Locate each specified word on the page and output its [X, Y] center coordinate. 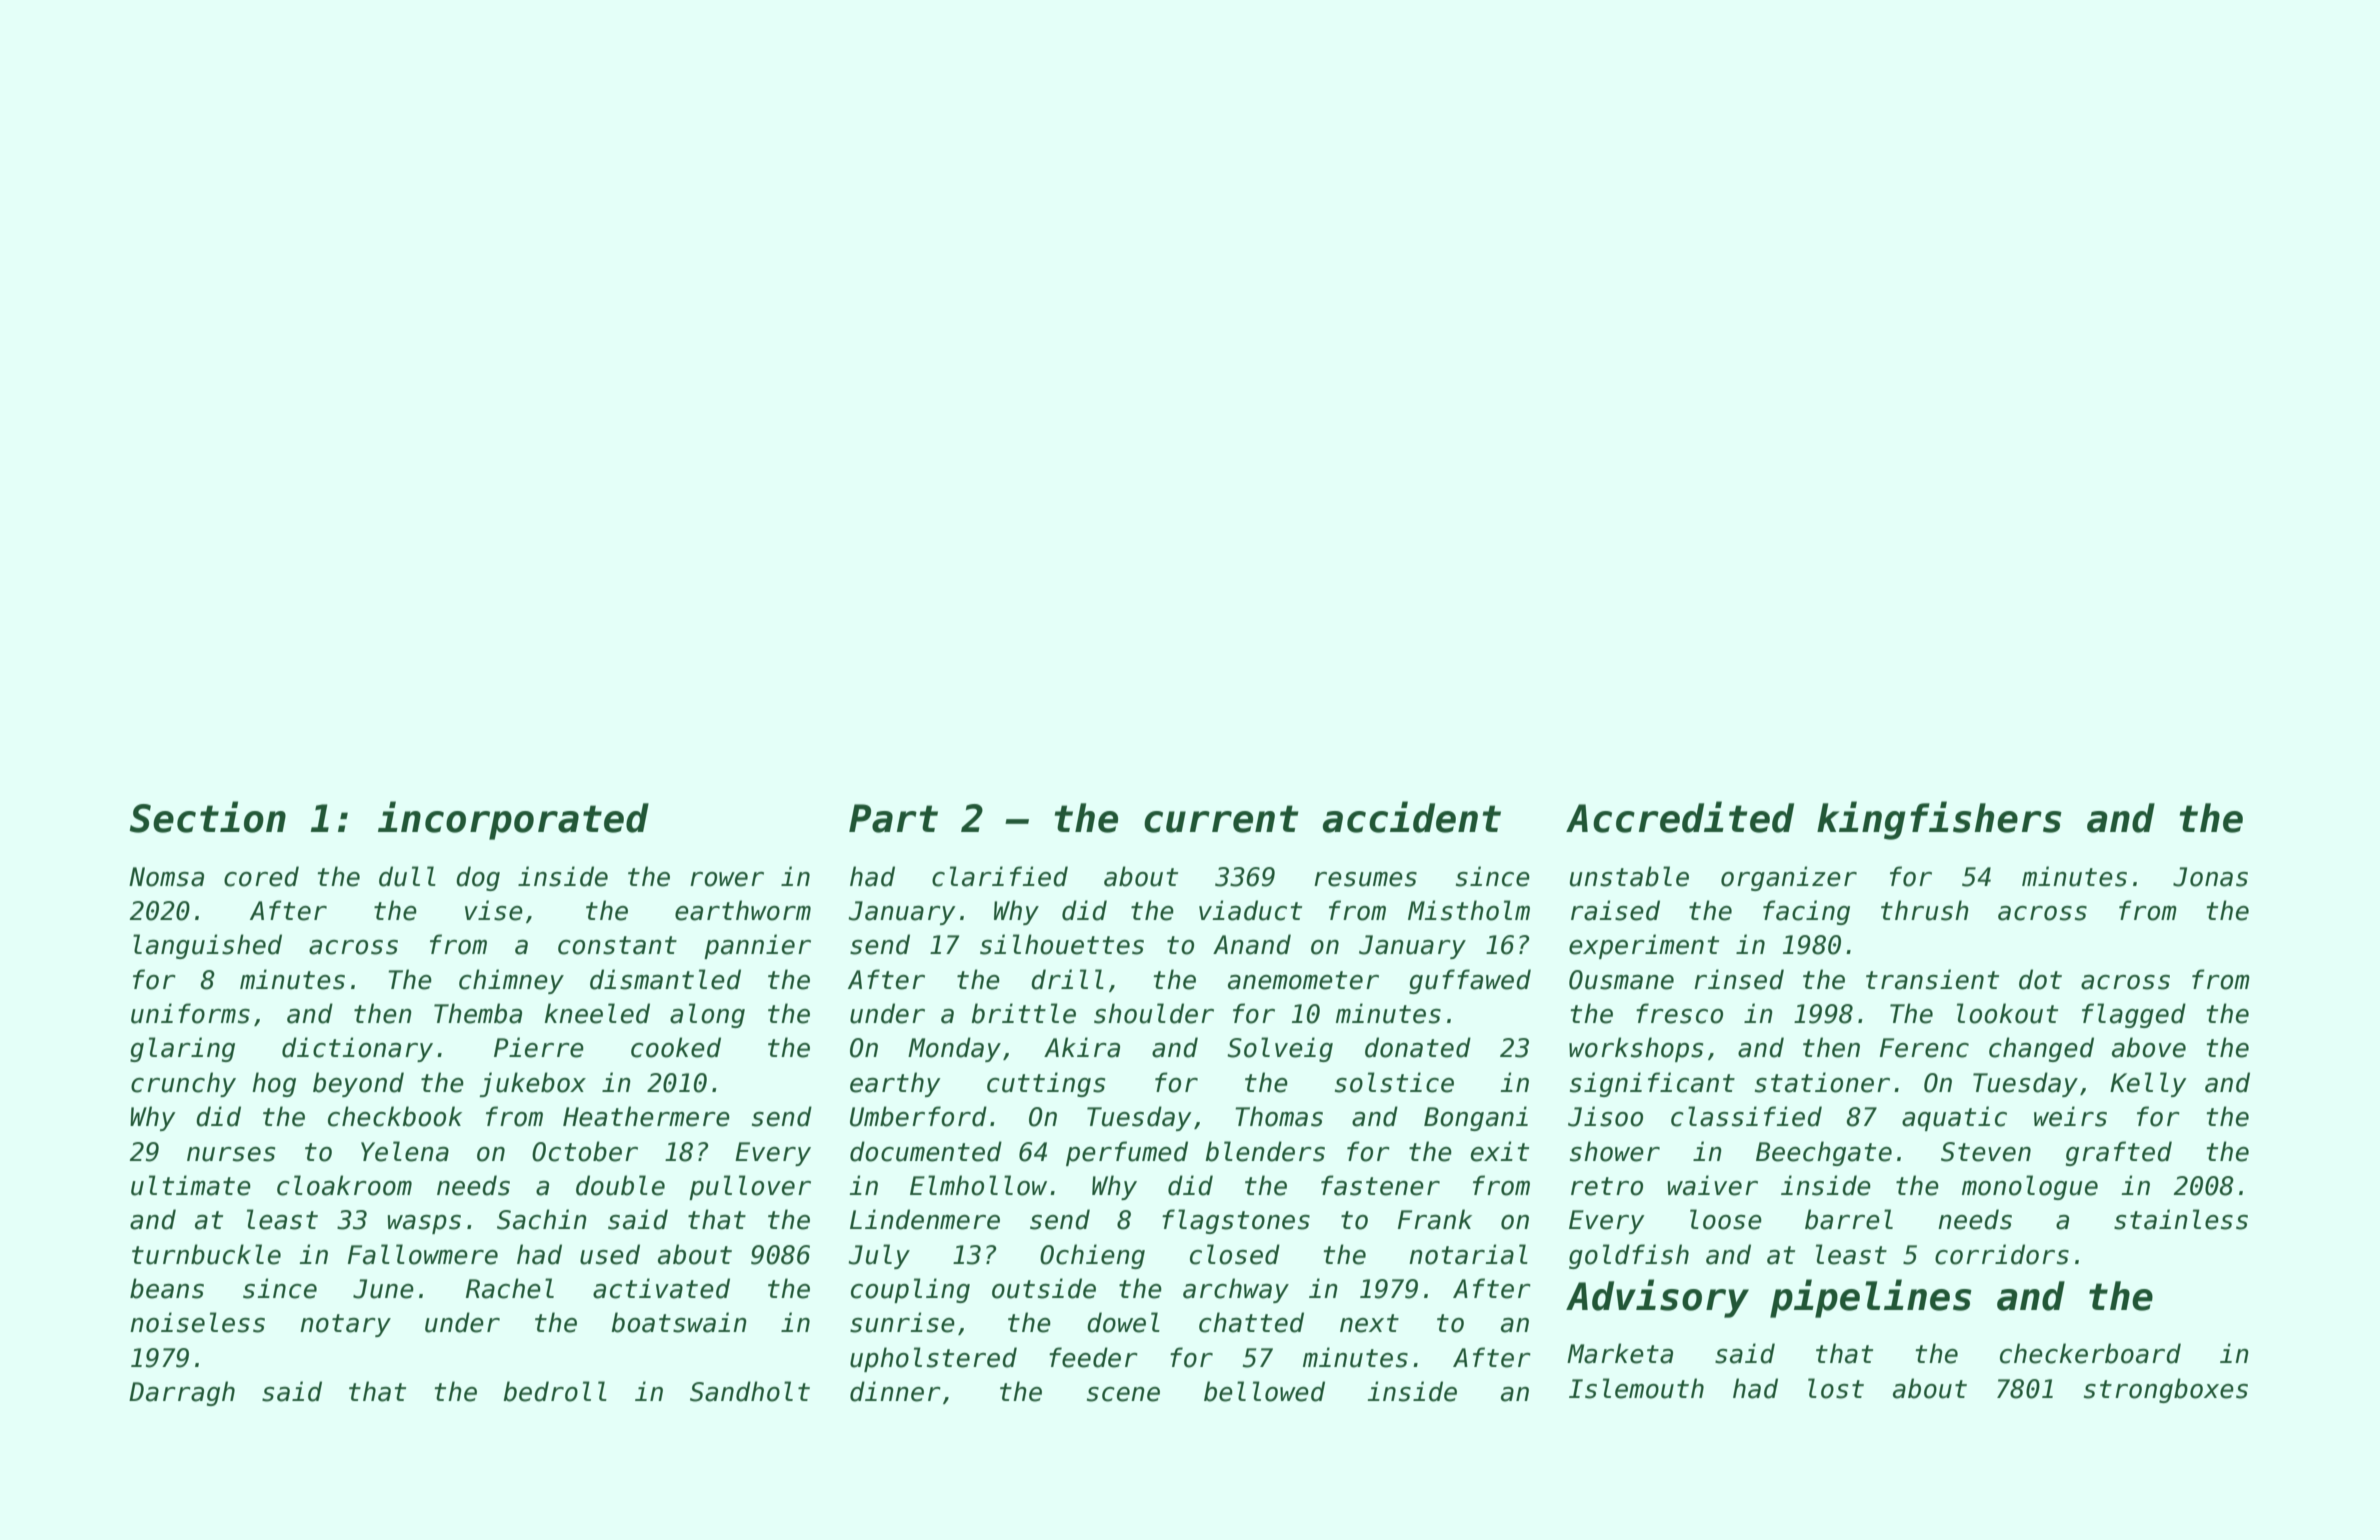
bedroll [555, 1391]
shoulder [1154, 1013]
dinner [895, 1391]
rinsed [1739, 979]
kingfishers [1939, 820]
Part [893, 818]
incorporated [513, 820]
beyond [358, 1084]
